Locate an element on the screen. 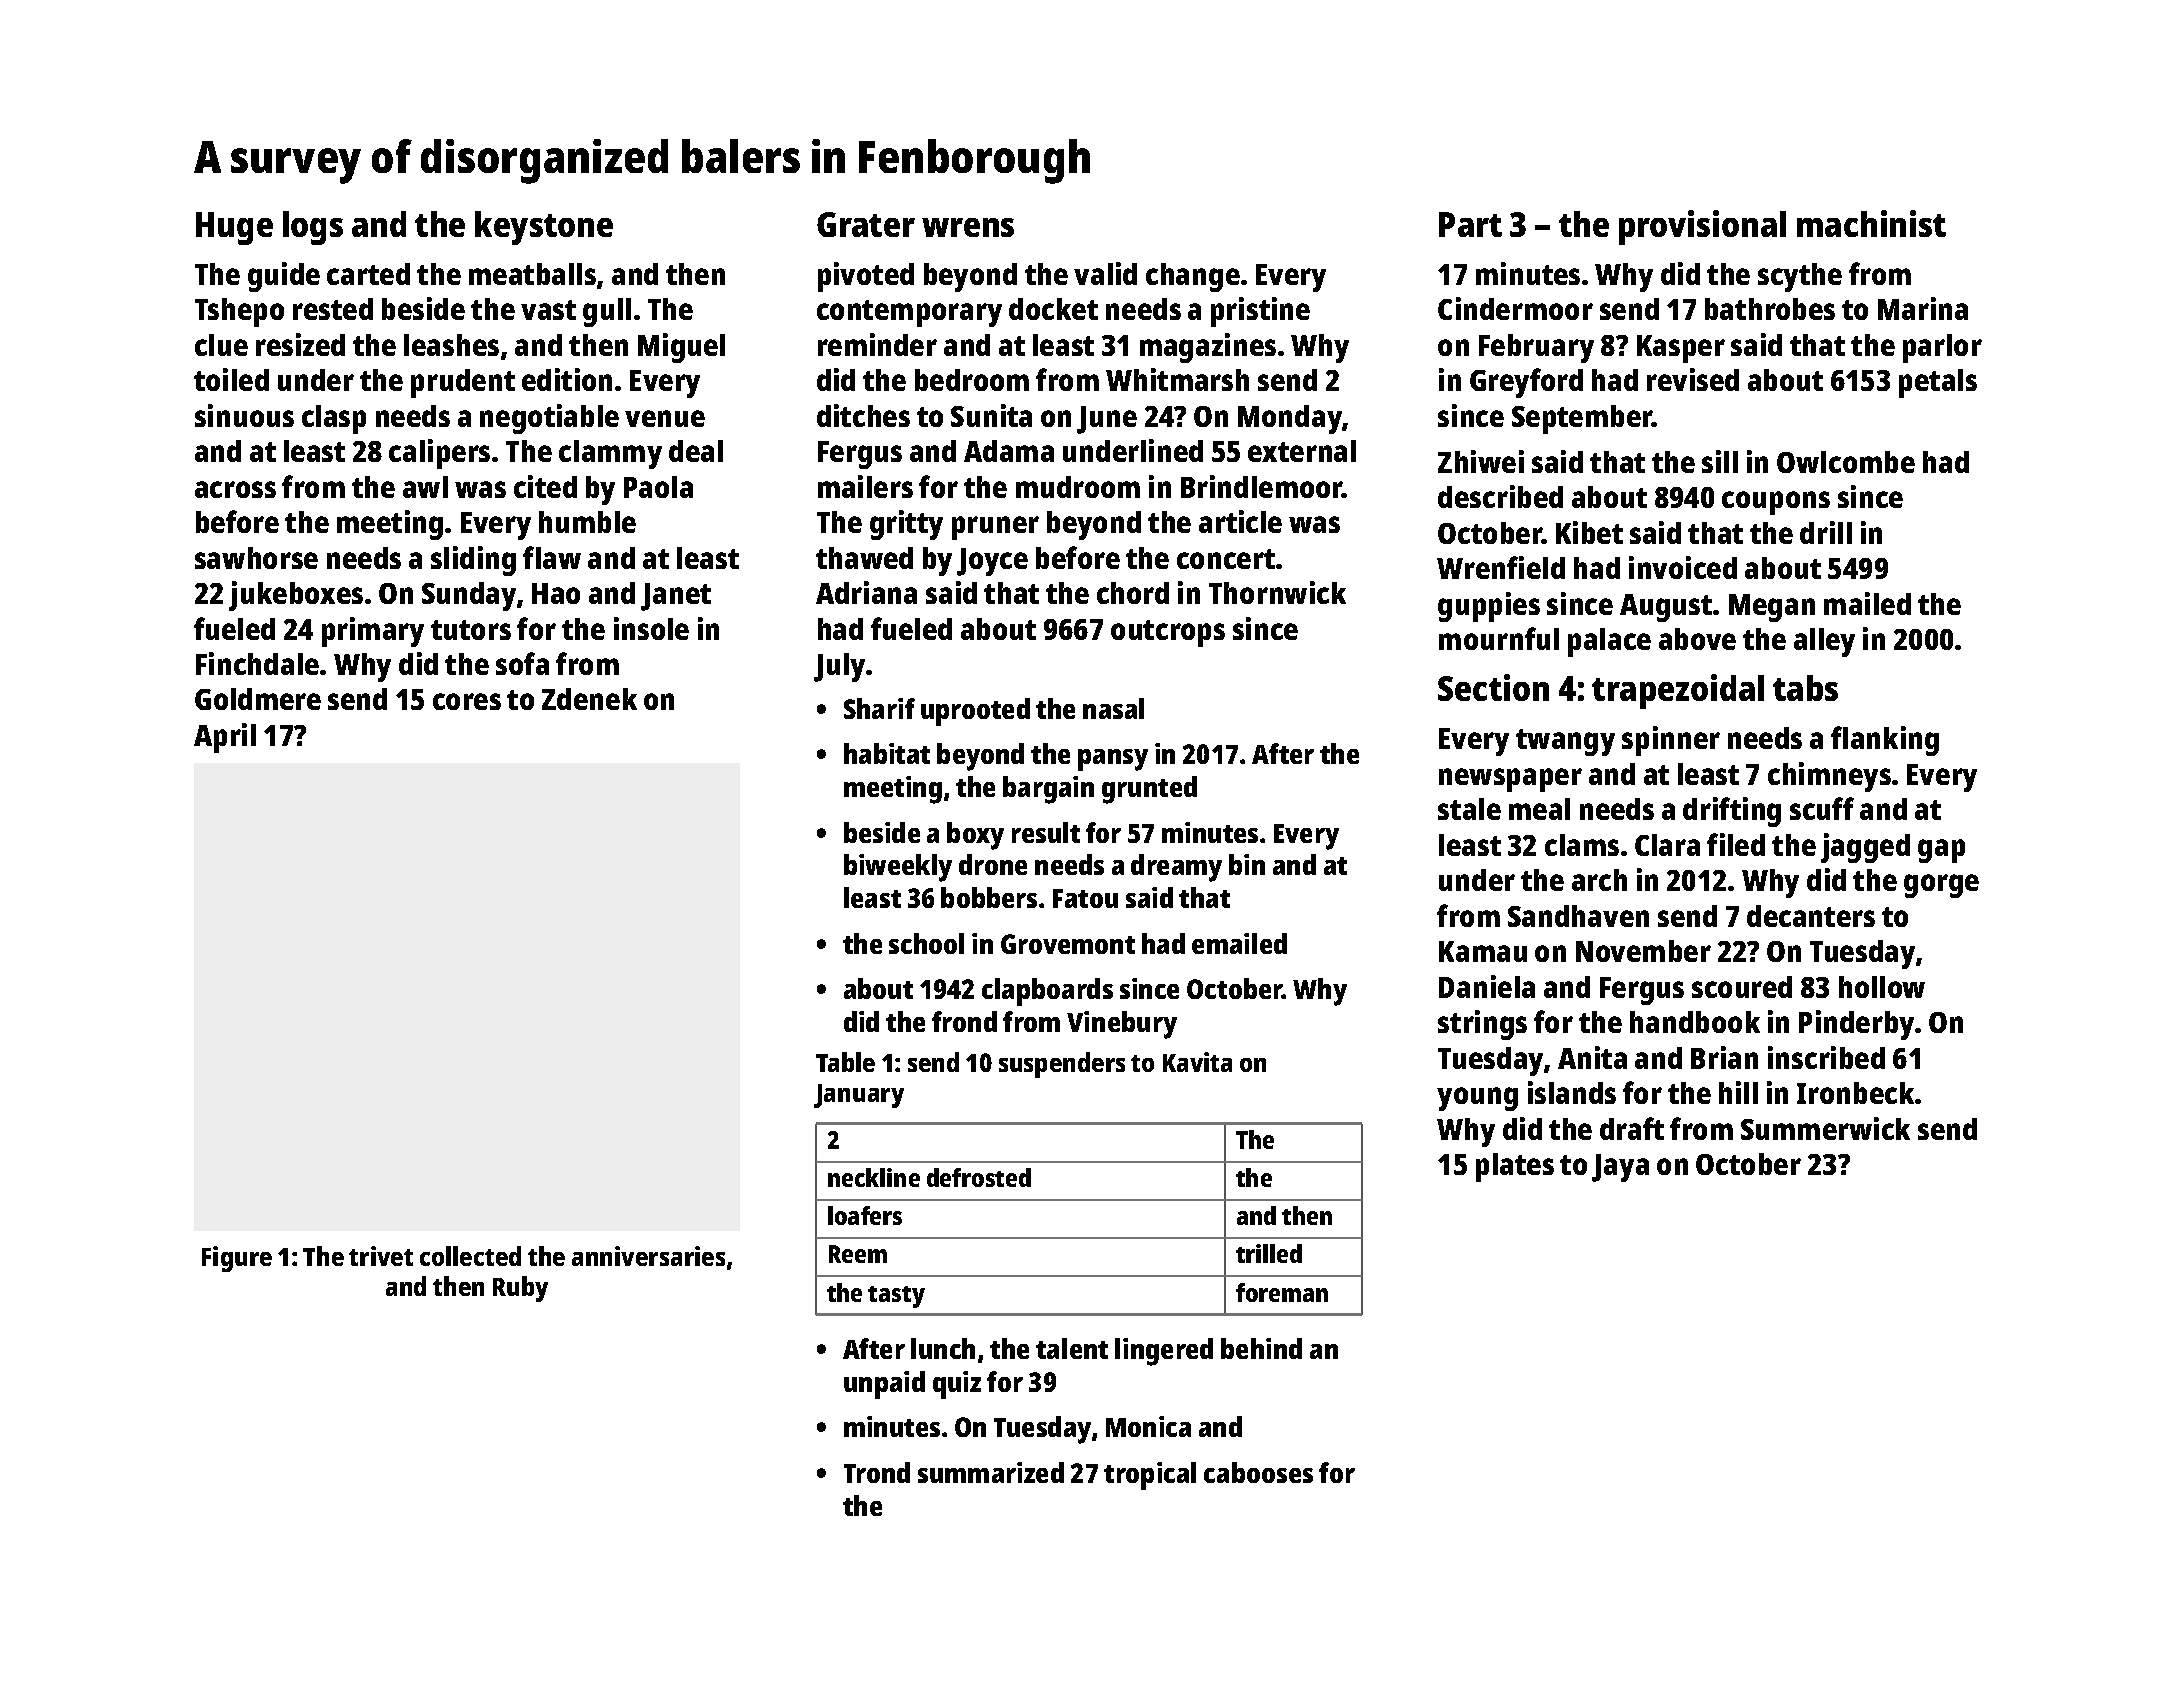 Image resolution: width=2178 pixels, height=1683 pixels. foreman is located at coordinates (1282, 1292).
